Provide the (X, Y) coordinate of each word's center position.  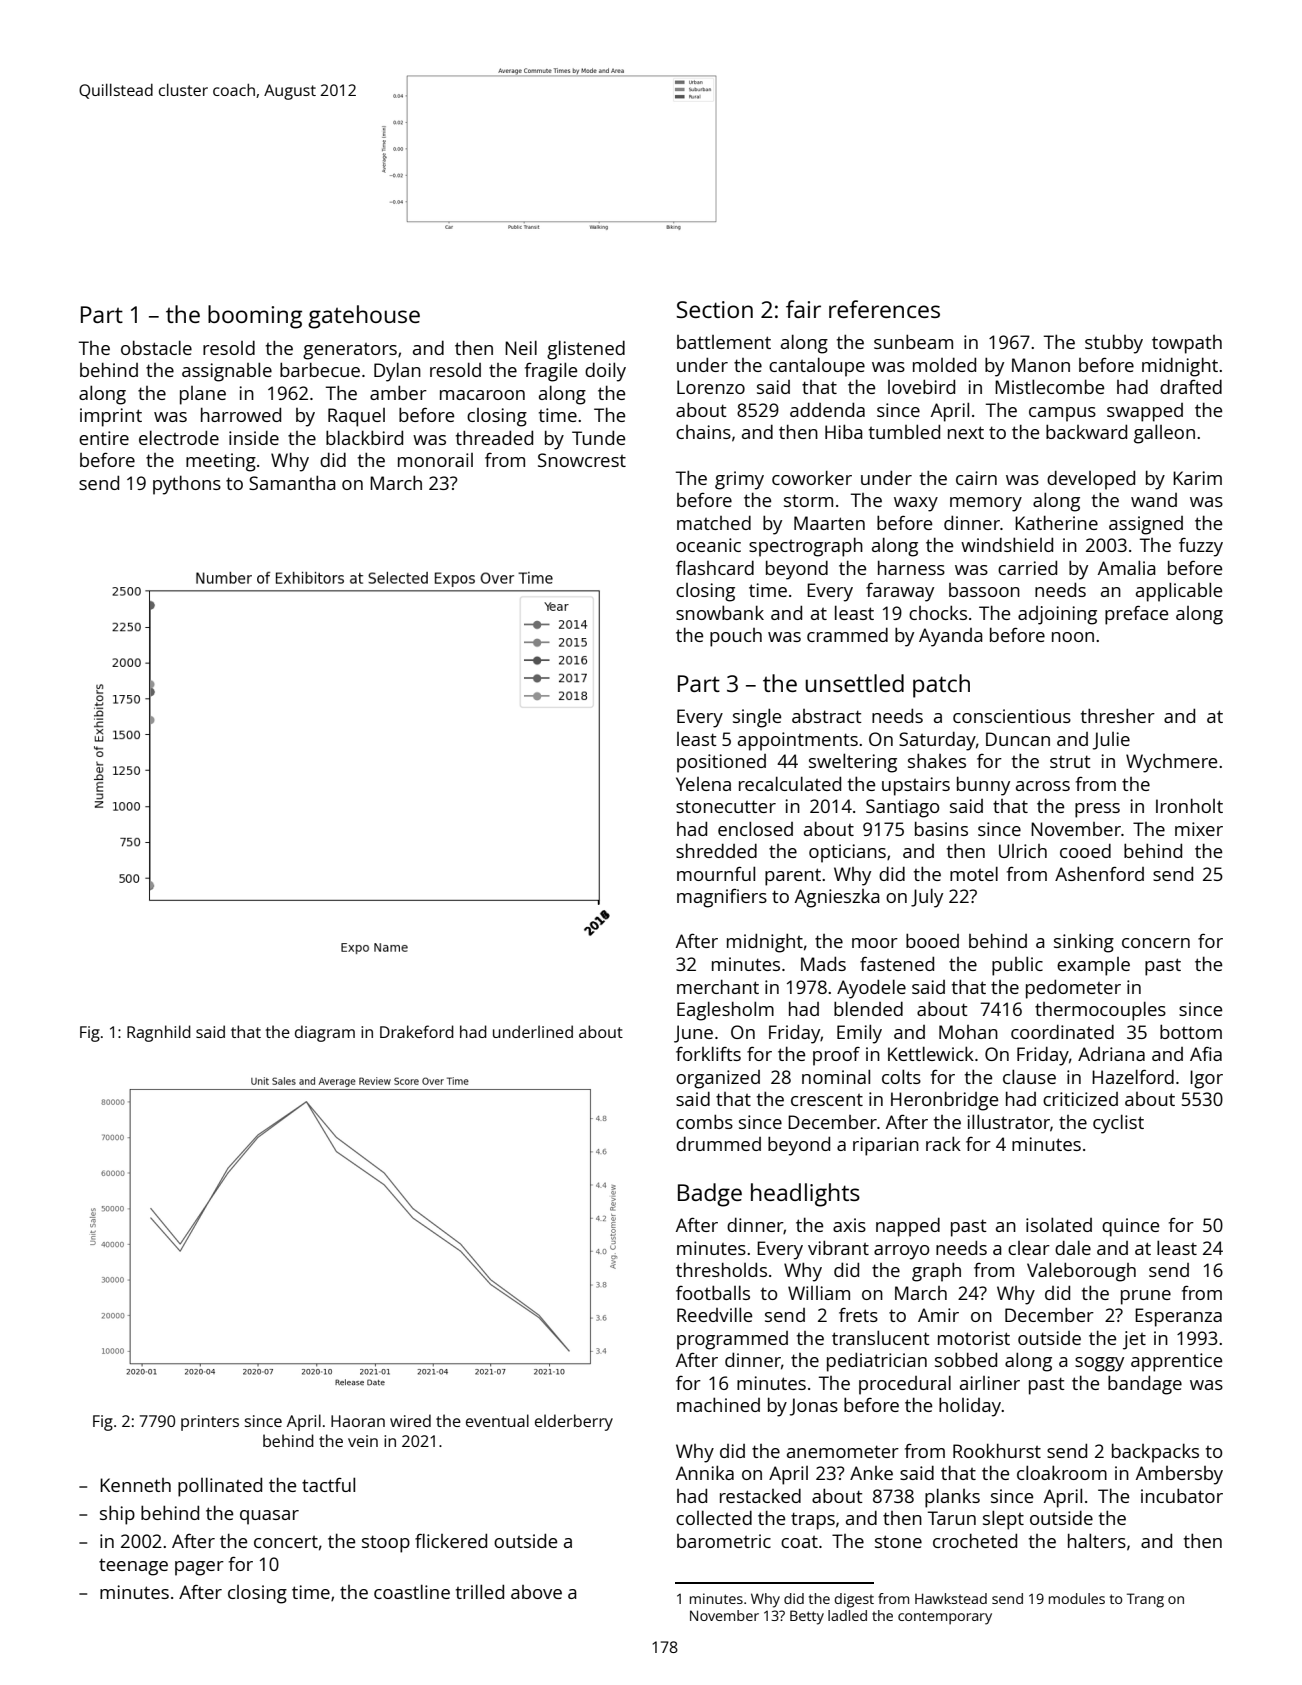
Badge (710, 1195)
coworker (812, 477)
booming (255, 317)
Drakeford (417, 1031)
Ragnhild (159, 1033)
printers (210, 1423)
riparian (886, 1146)
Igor (1206, 1079)
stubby (1114, 344)
